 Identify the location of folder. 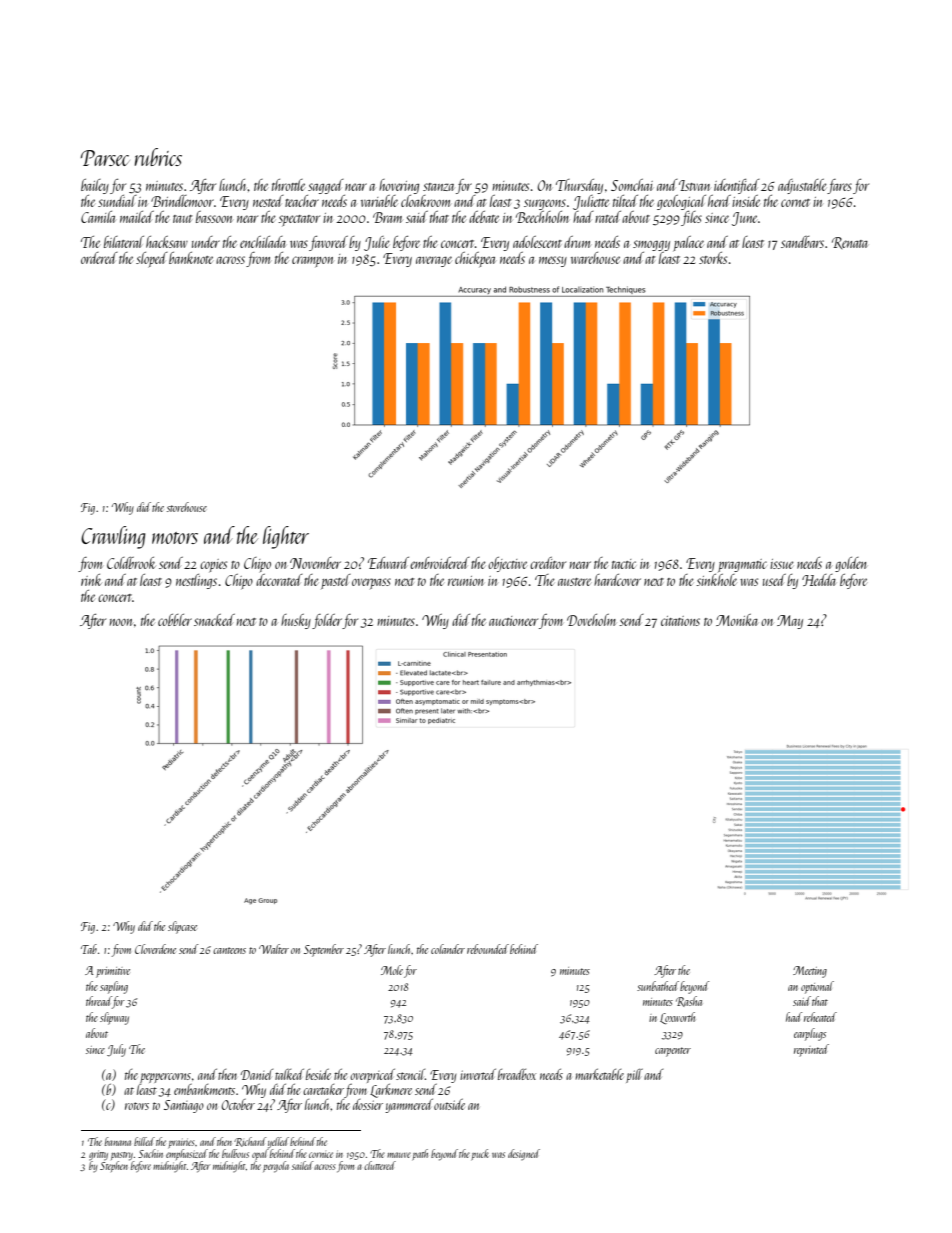
(327, 621).
